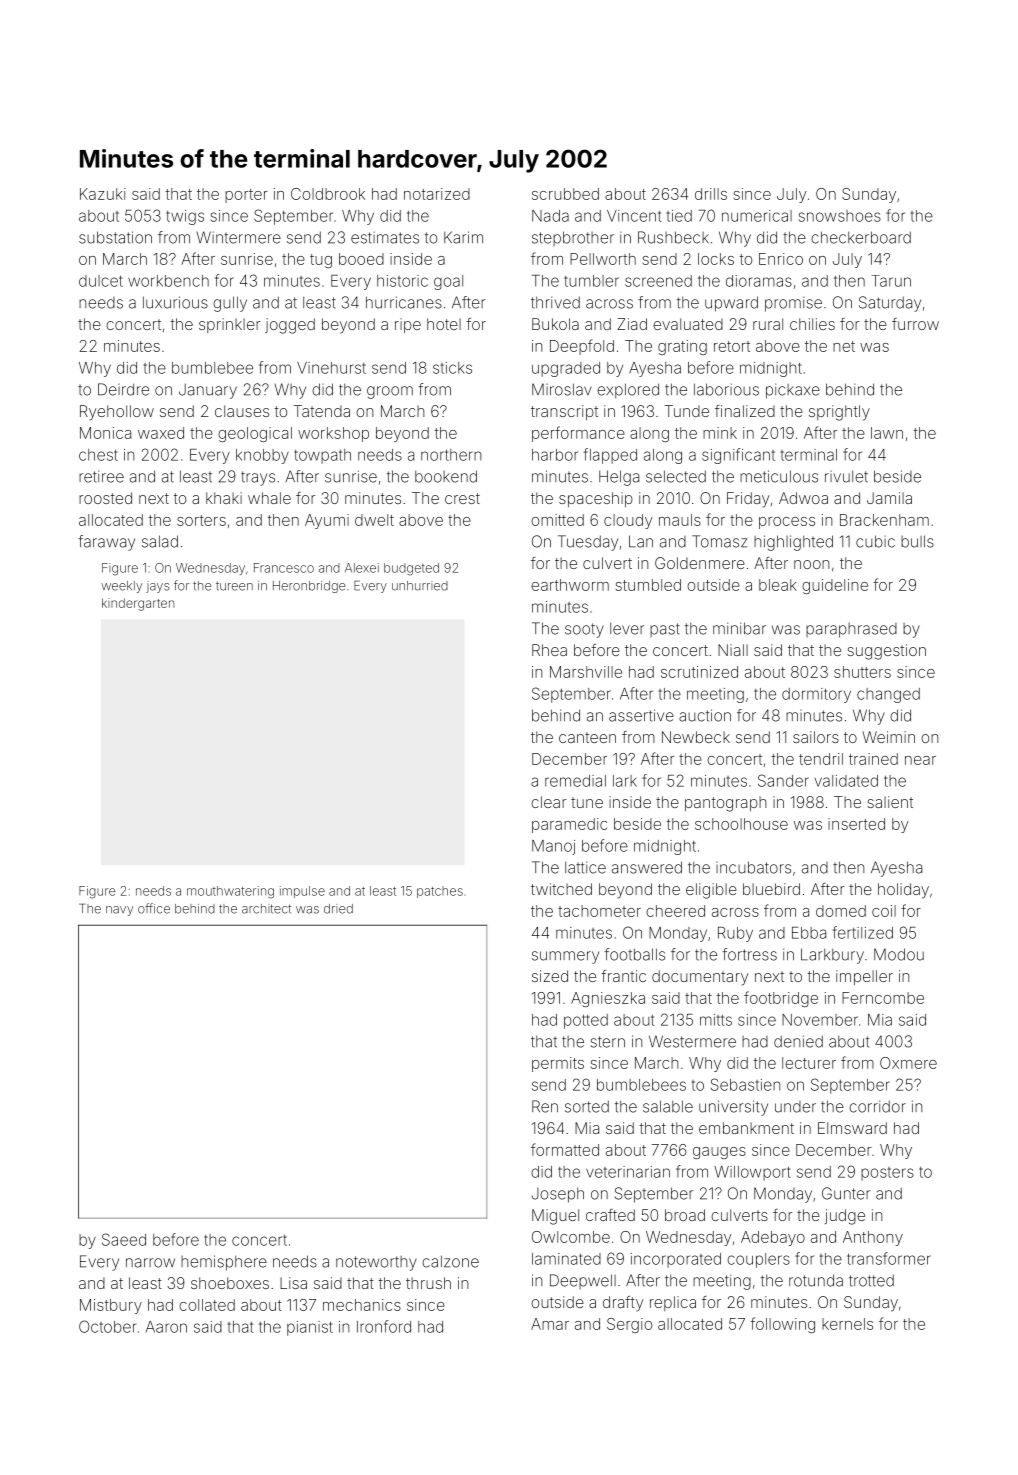 The height and width of the screenshot is (1475, 1018). What do you see at coordinates (150, 1263) in the screenshot?
I see `narrow` at bounding box center [150, 1263].
